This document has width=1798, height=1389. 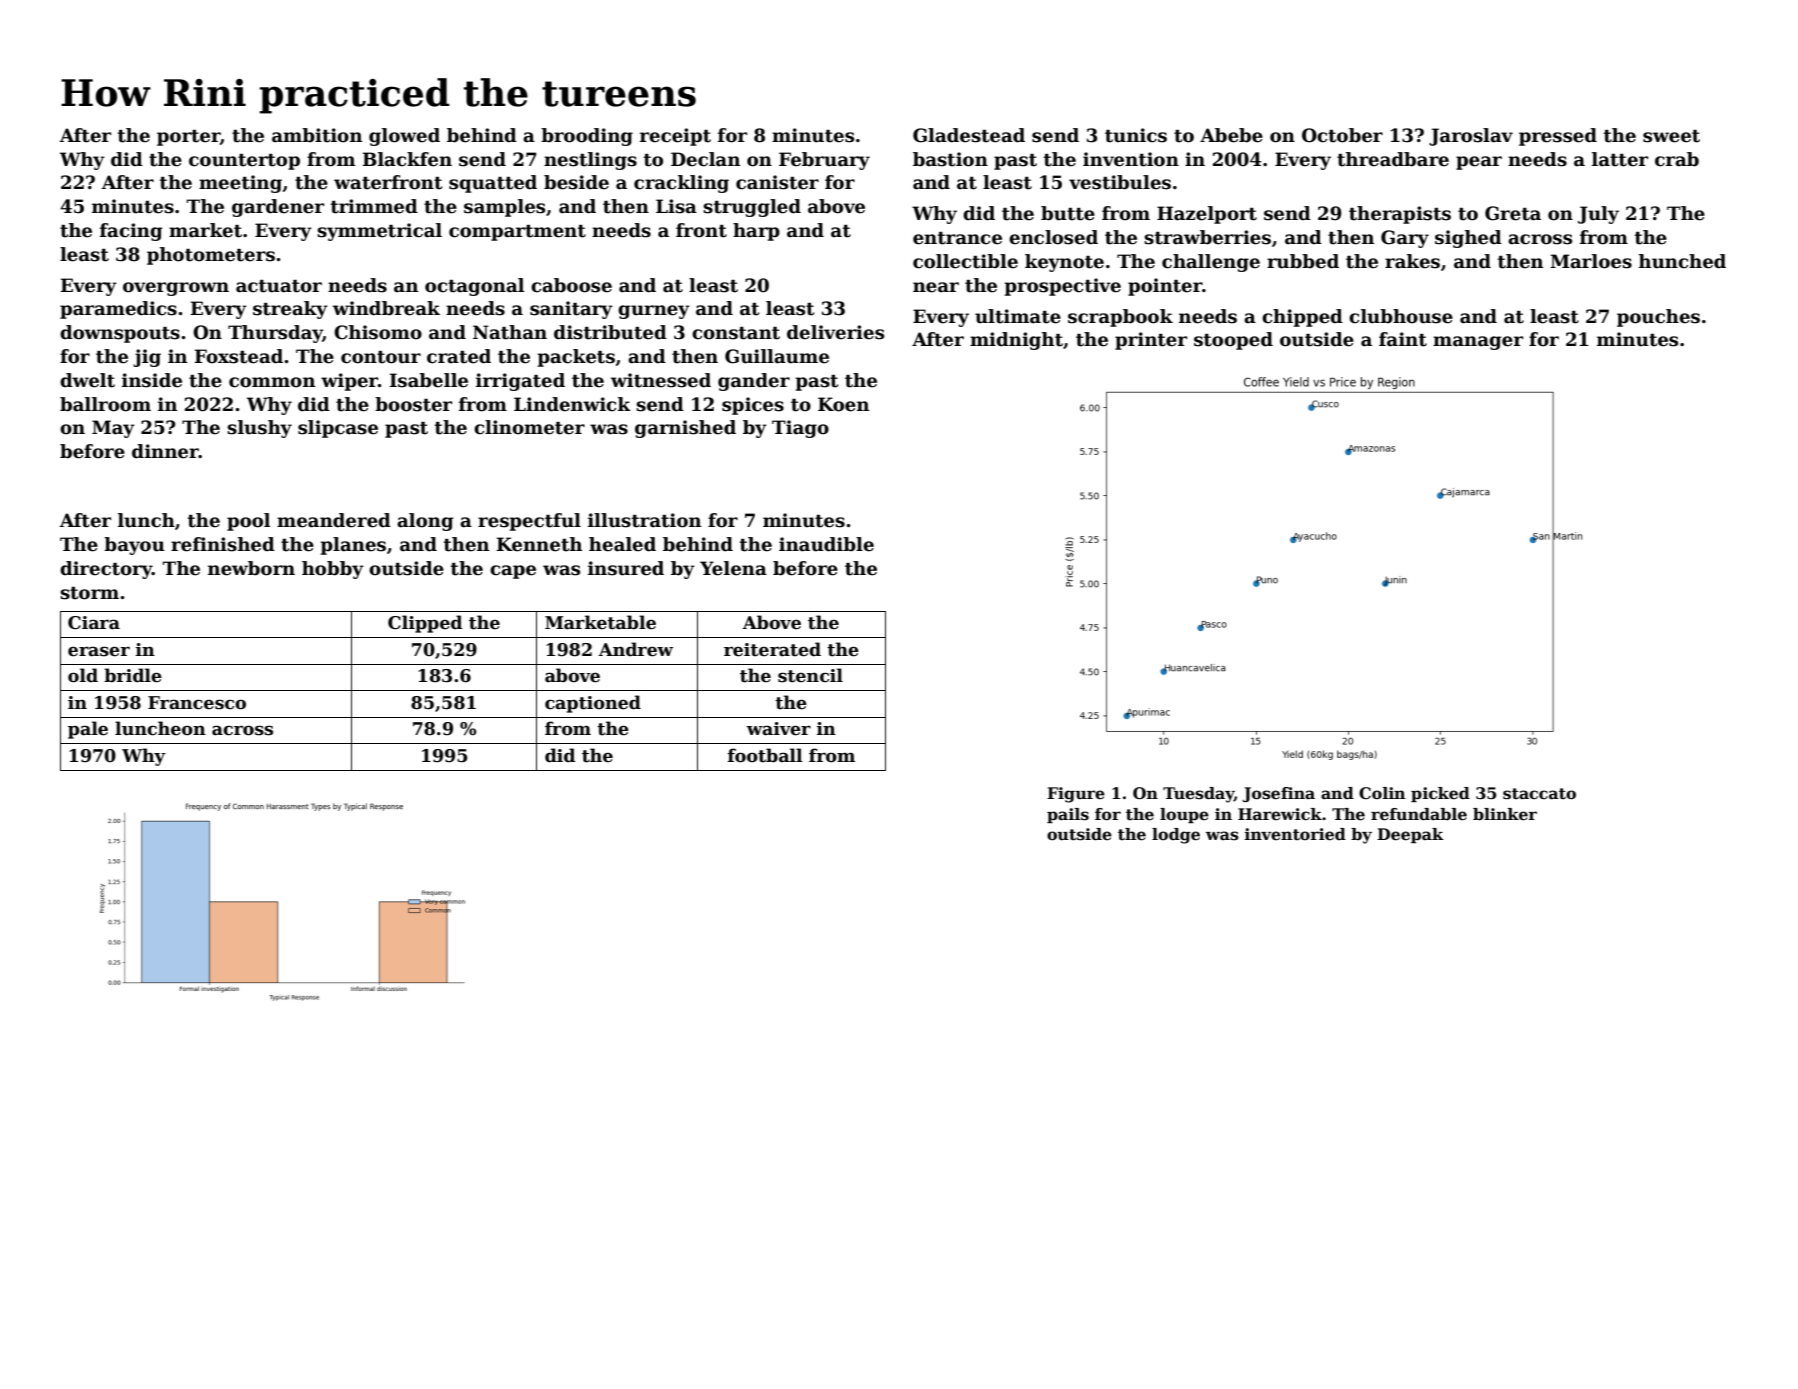 I want to click on Declan, so click(x=705, y=159).
